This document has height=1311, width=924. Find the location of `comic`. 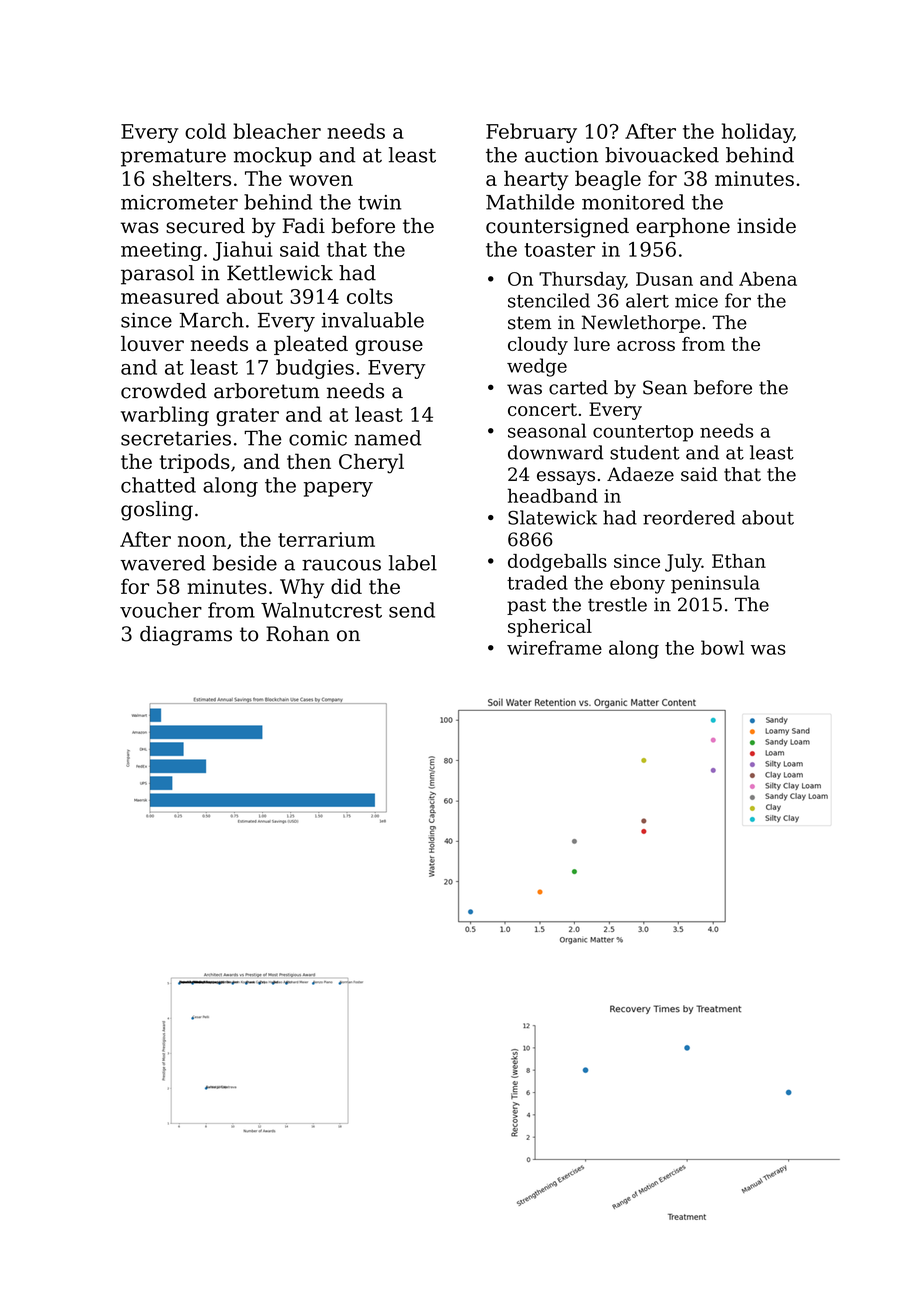

comic is located at coordinates (318, 438).
